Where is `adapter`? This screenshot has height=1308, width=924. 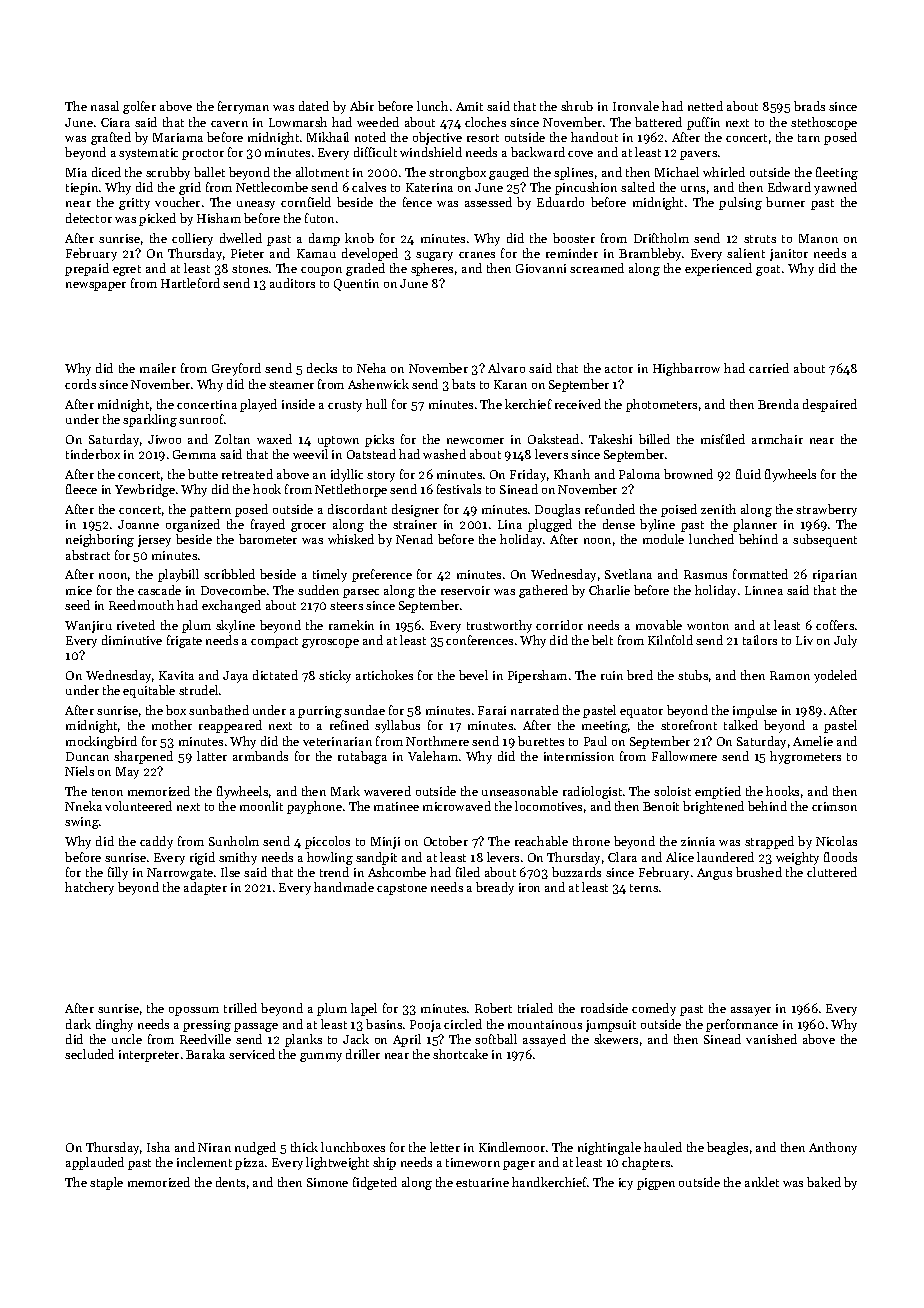 adapter is located at coordinates (205, 888).
